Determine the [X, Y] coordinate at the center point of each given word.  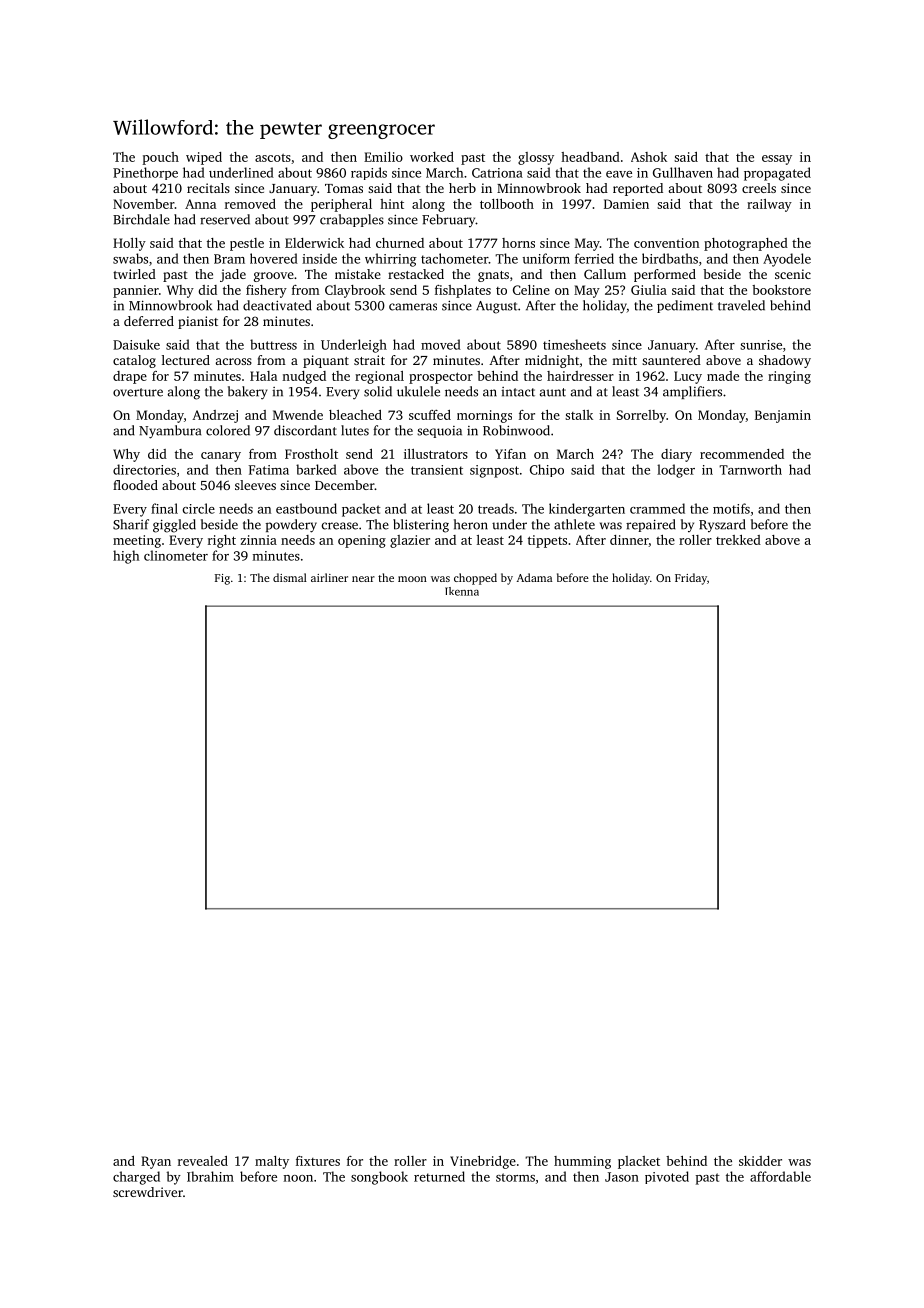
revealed [203, 1161]
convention [666, 243]
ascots [273, 158]
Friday [691, 579]
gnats [493, 276]
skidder [760, 1161]
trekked [738, 540]
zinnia [259, 540]
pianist [198, 322]
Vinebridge [483, 1162]
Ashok [649, 157]
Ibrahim [210, 1176]
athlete [574, 524]
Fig [222, 579]
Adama [534, 577]
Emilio [383, 157]
